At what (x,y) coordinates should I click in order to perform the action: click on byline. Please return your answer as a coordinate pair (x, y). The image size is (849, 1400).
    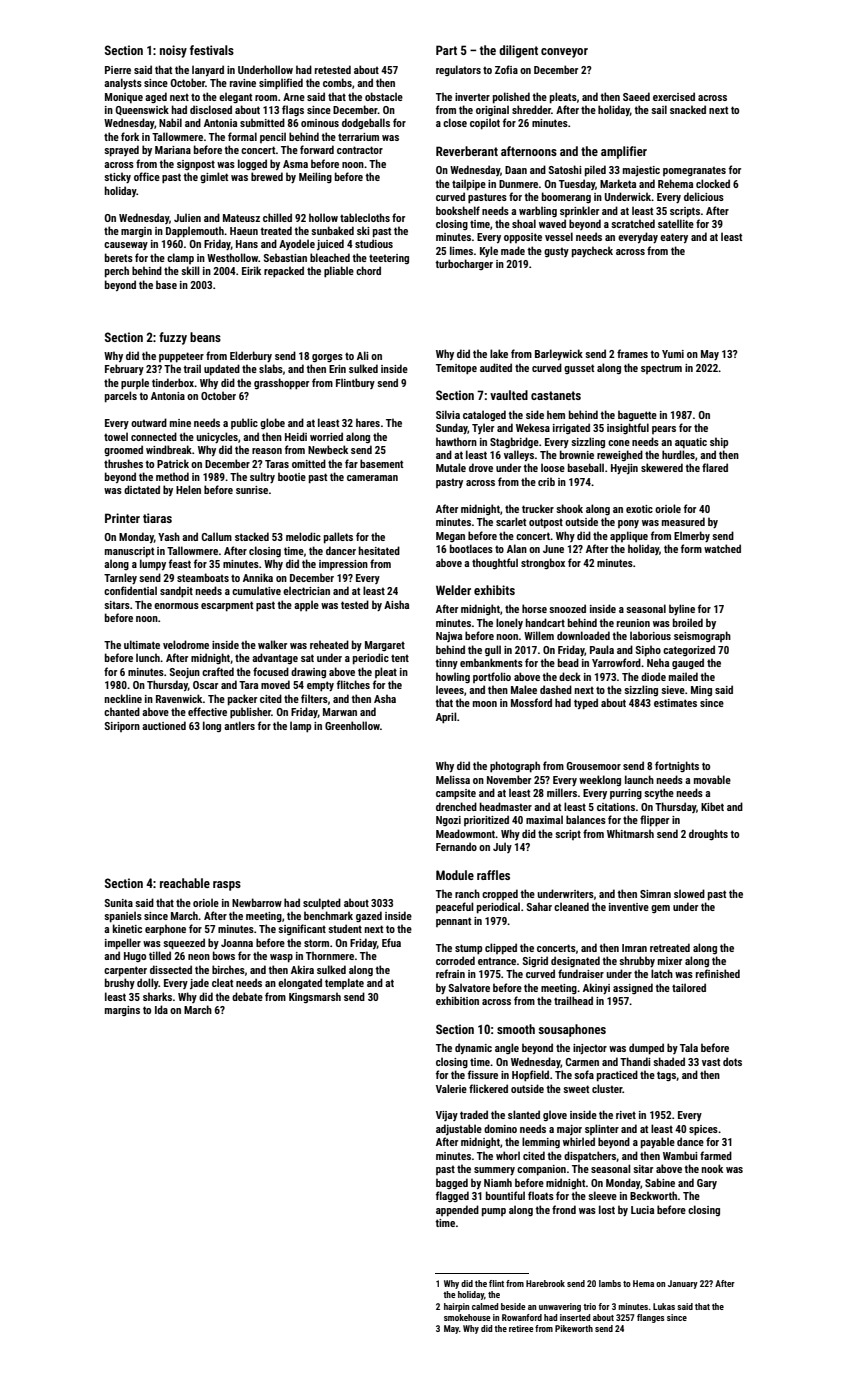
    Looking at the image, I should click on (682, 609).
